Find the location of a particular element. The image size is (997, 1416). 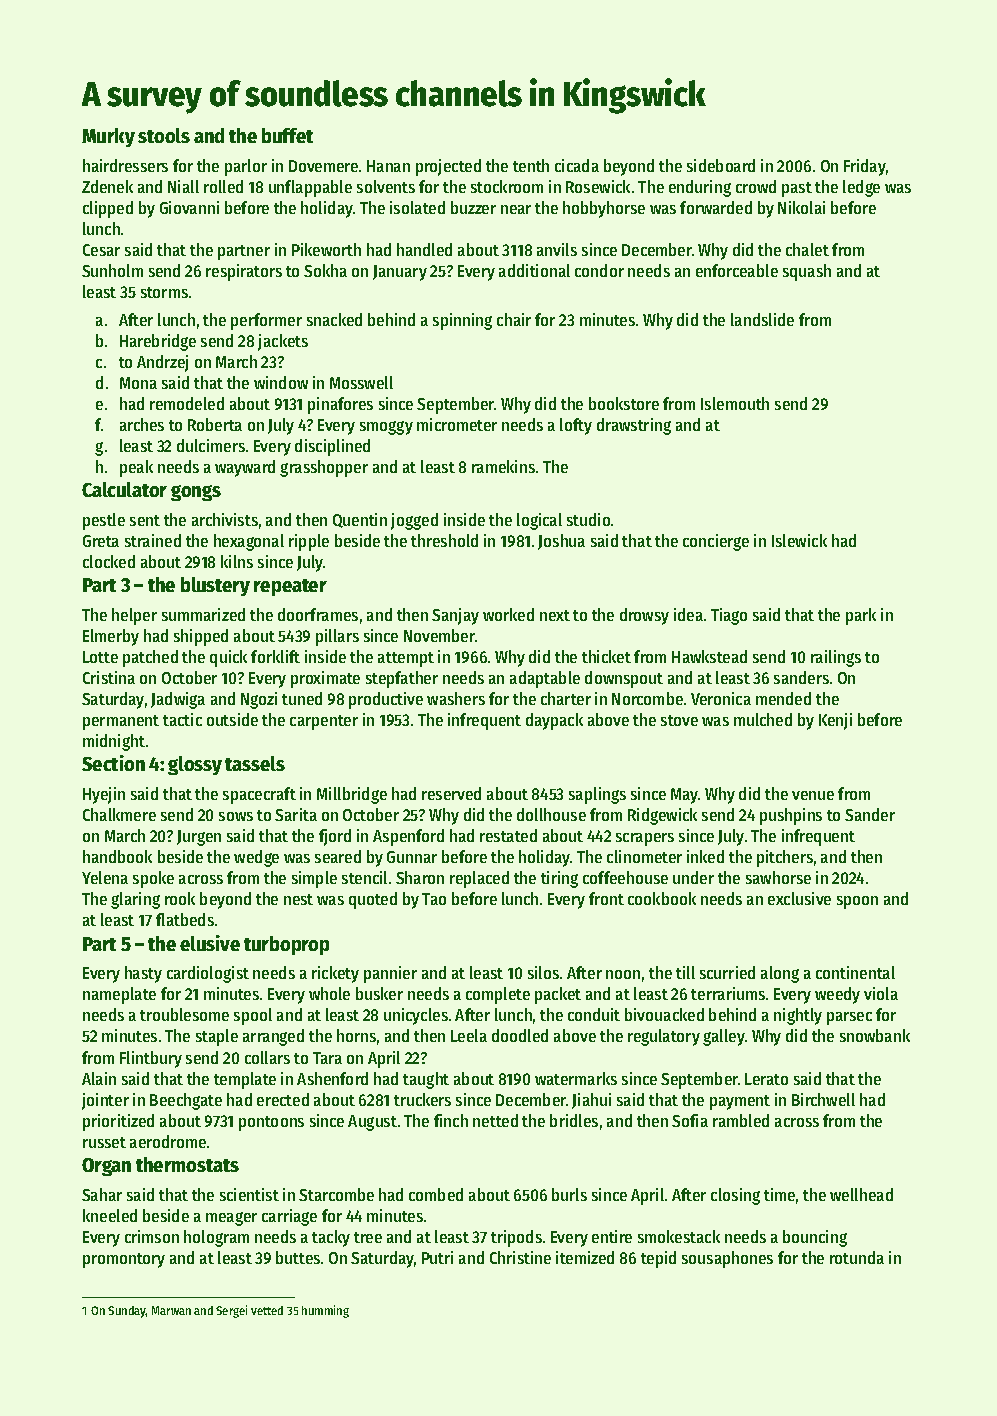

vetted is located at coordinates (267, 1310).
